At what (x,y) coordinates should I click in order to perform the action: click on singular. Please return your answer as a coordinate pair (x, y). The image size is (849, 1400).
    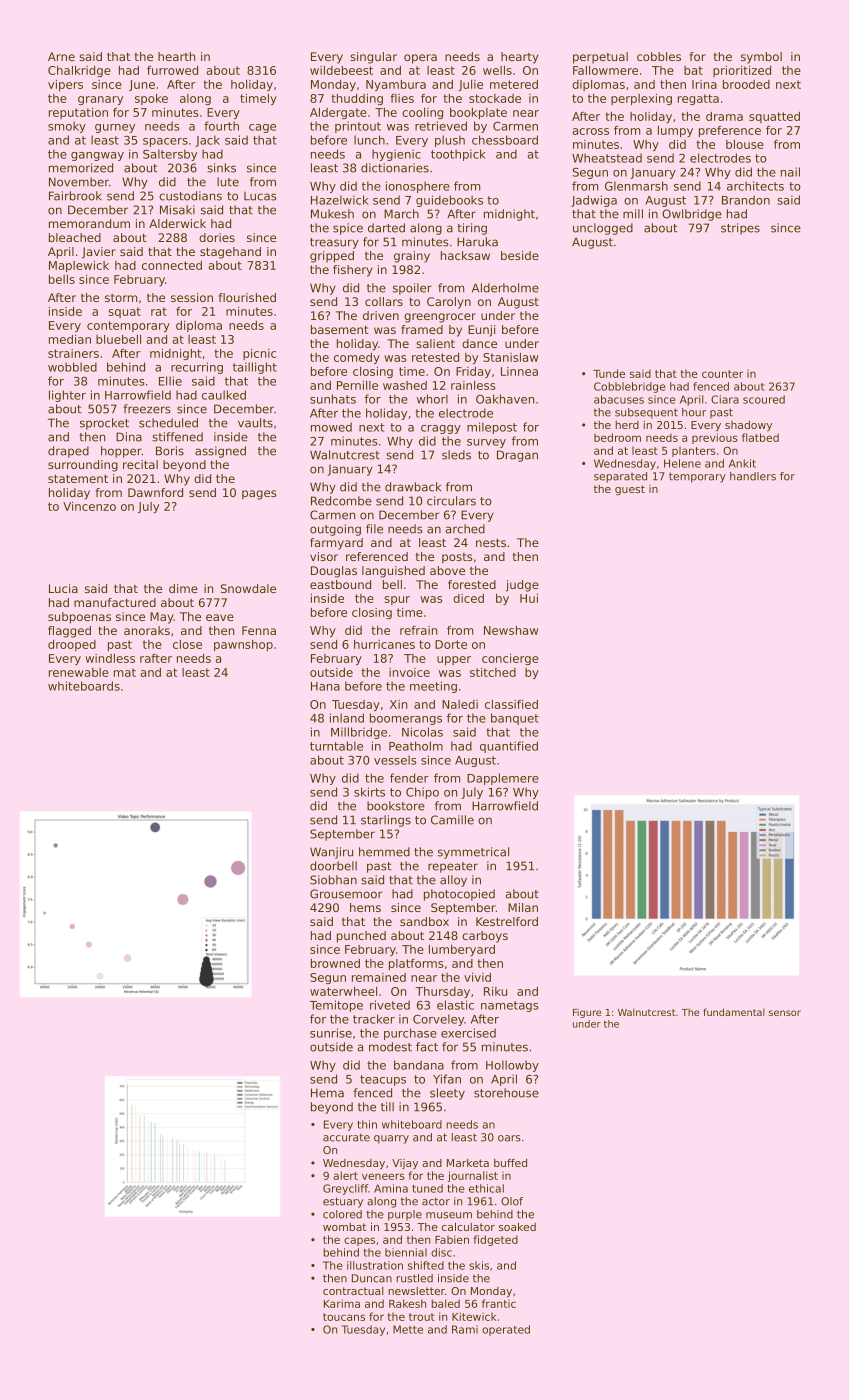
    Looking at the image, I should click on (373, 58).
